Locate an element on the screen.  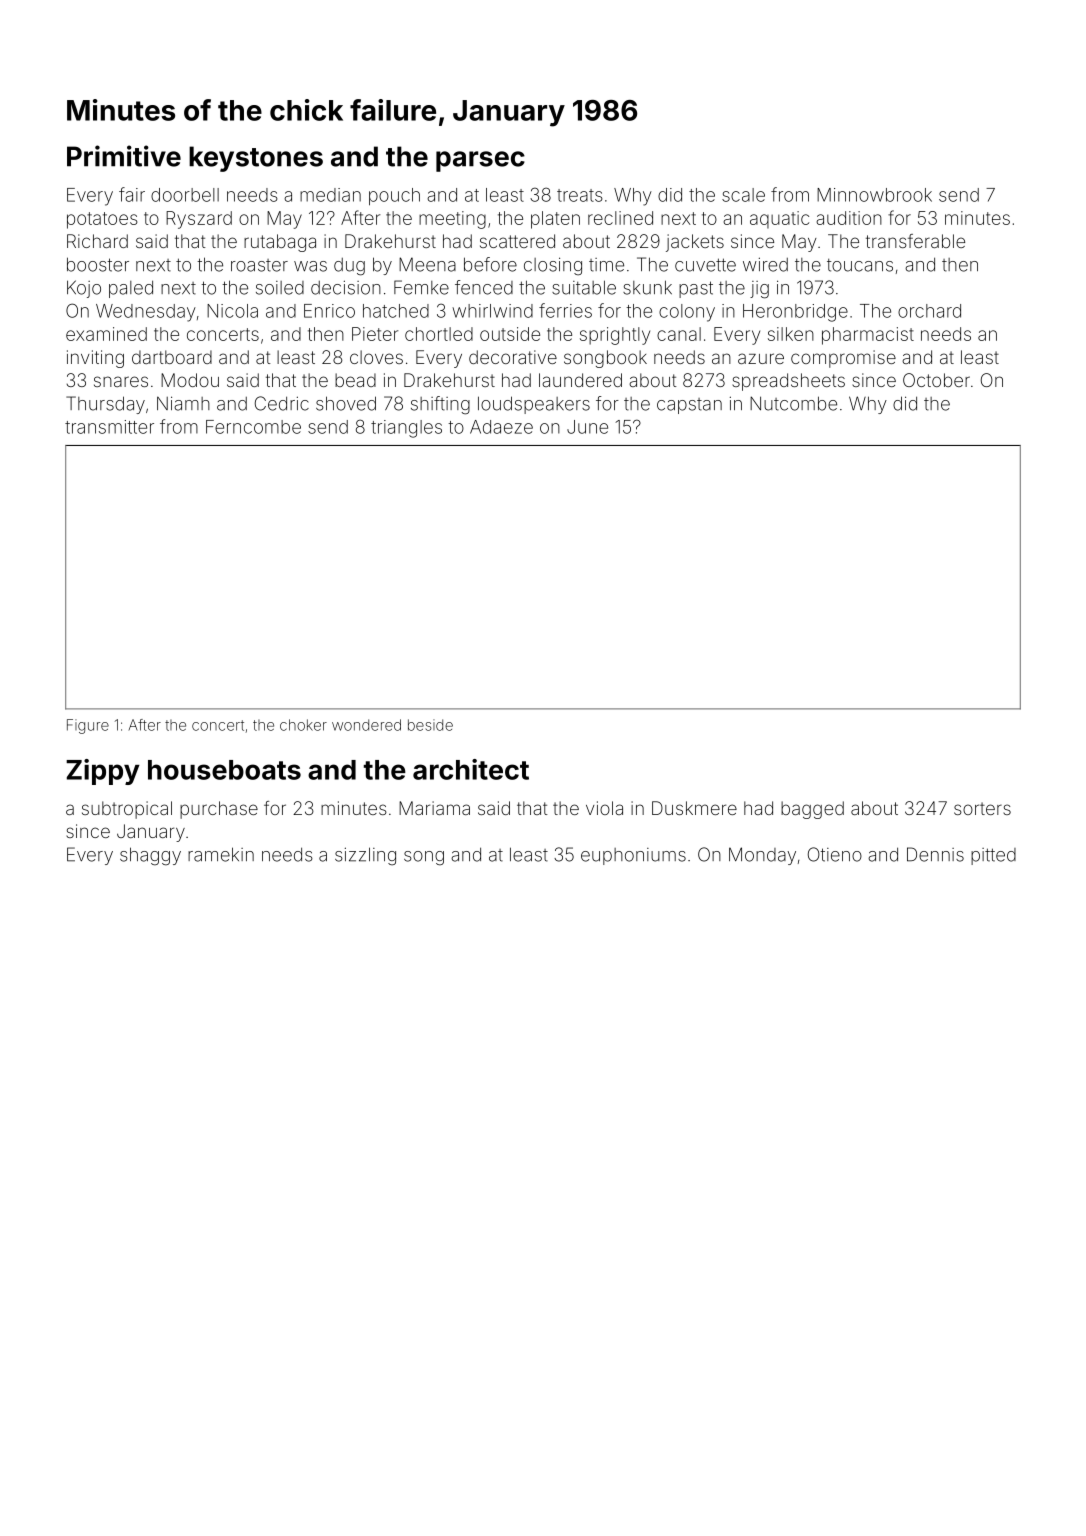
beside is located at coordinates (430, 725).
